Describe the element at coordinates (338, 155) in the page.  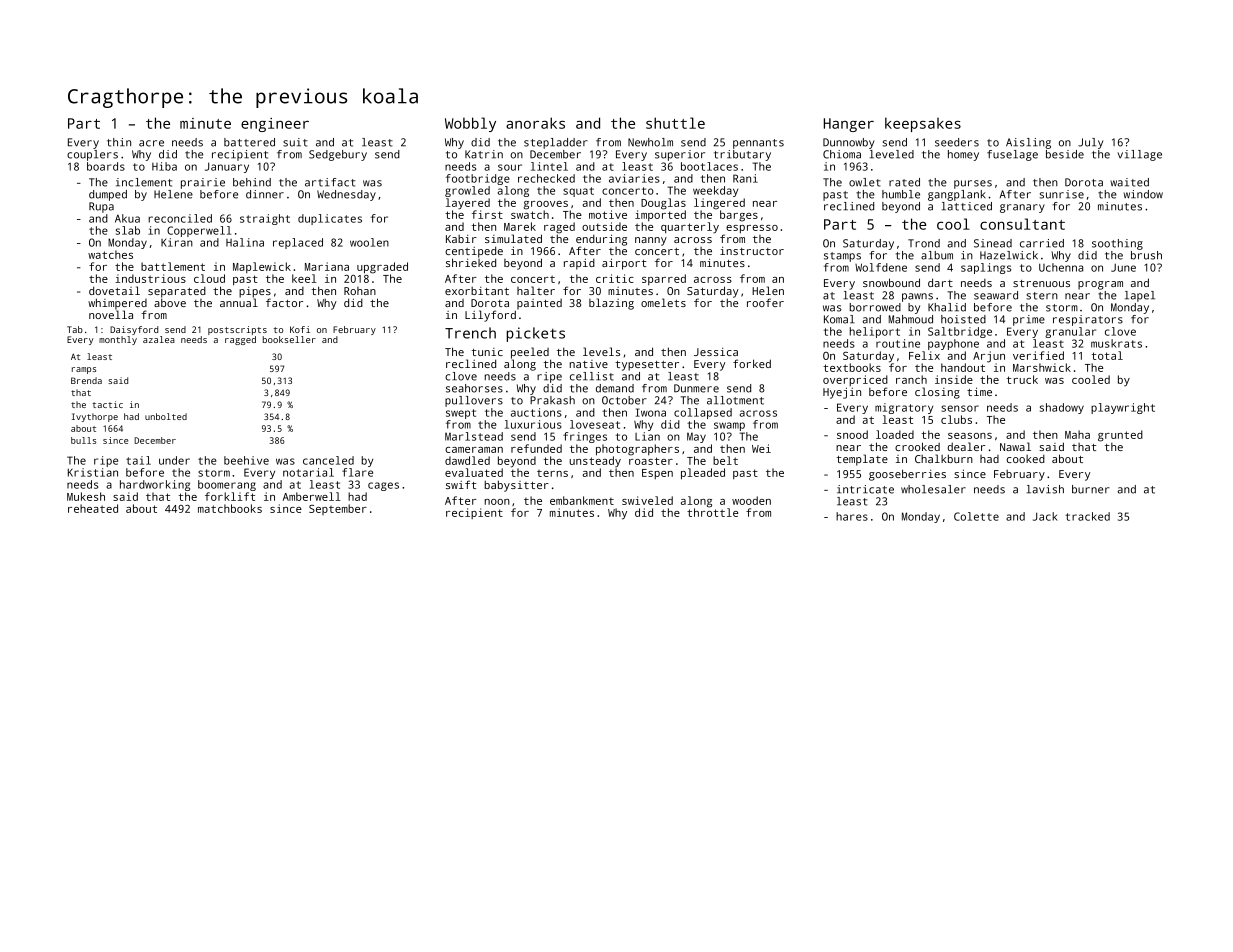
I see `Sedgebury` at that location.
